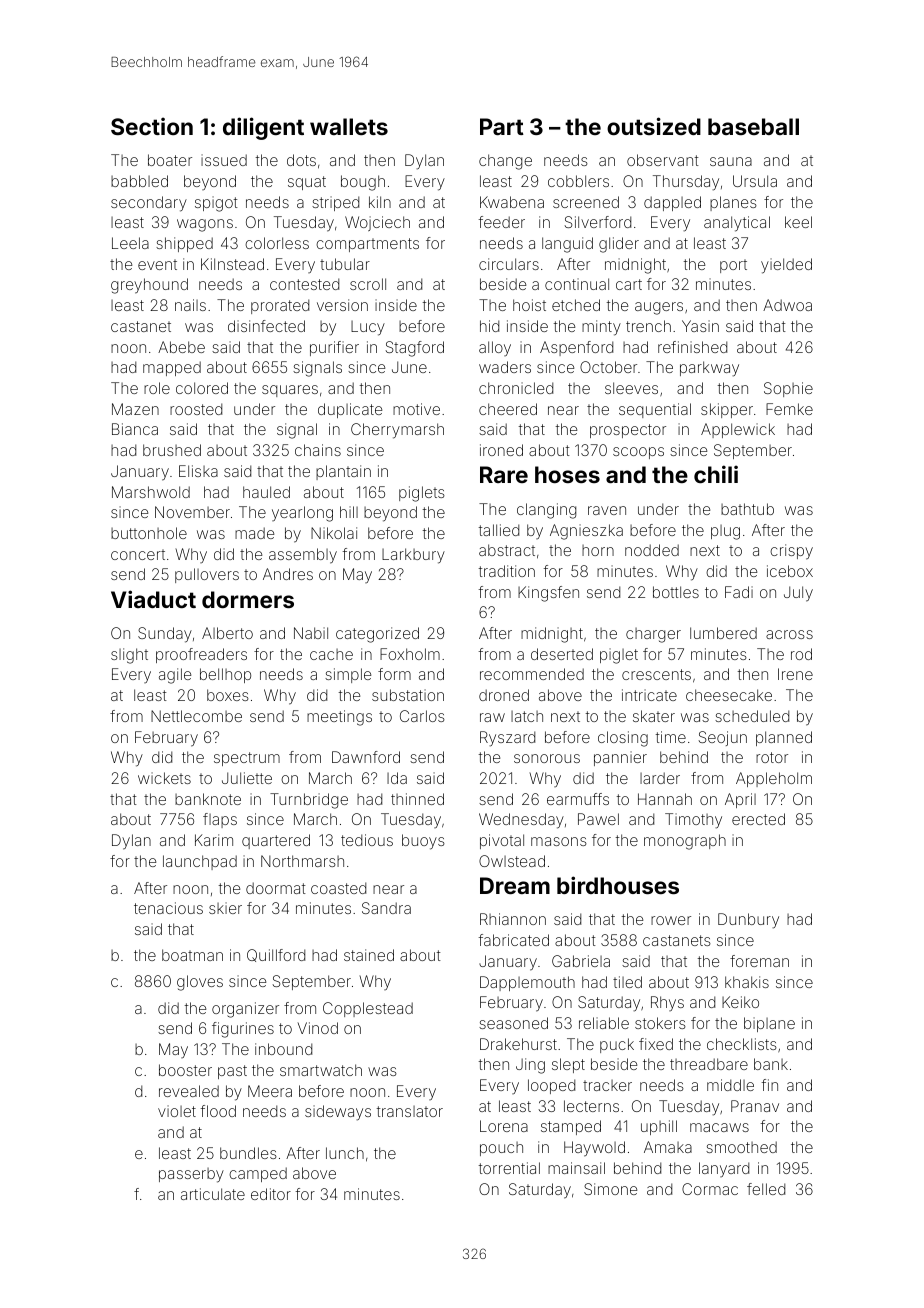 The image size is (924, 1308). What do you see at coordinates (177, 1111) in the image?
I see `violet` at bounding box center [177, 1111].
